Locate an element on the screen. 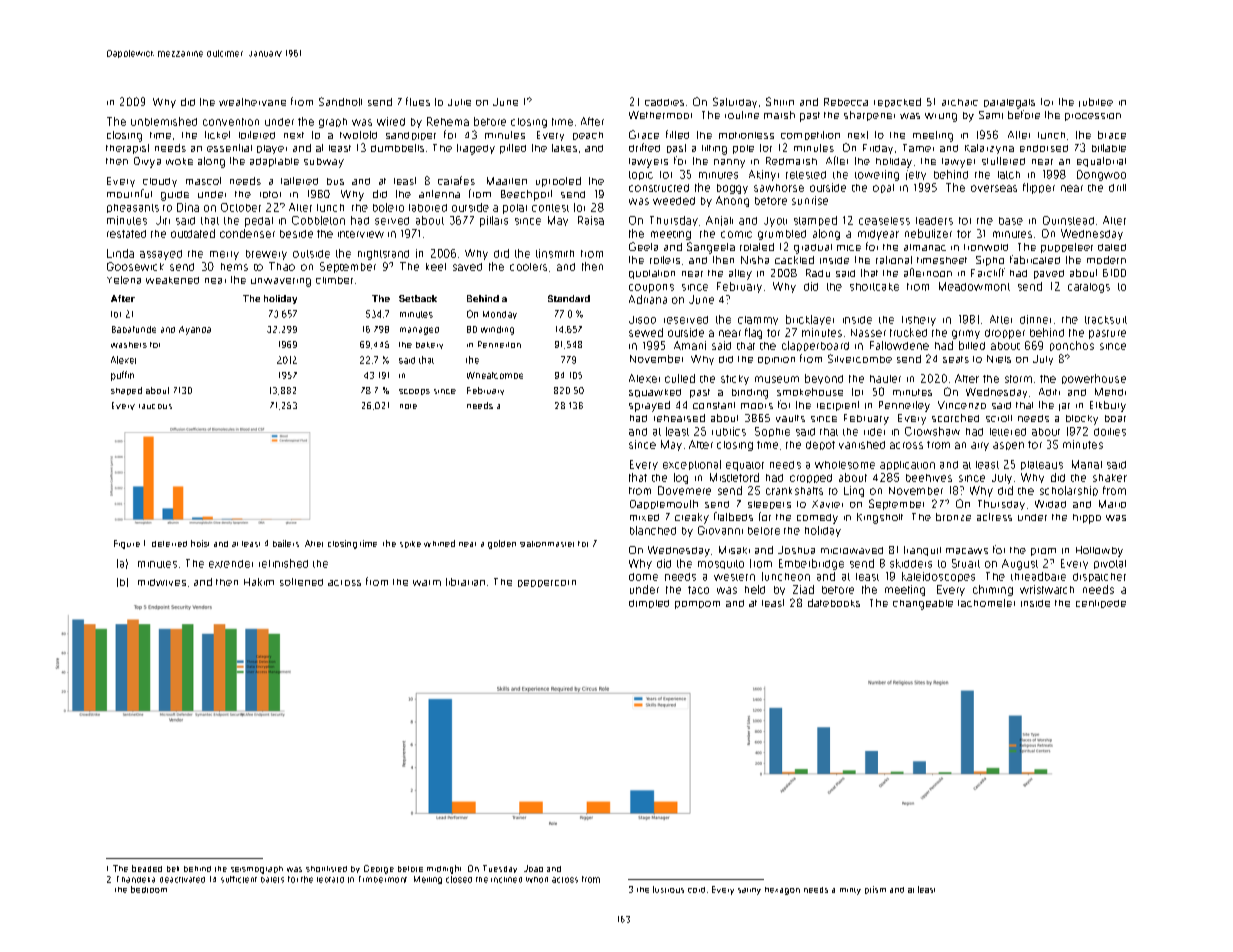 Image resolution: width=1233 pixels, height=952 pixels. whorl is located at coordinates (537, 880).
